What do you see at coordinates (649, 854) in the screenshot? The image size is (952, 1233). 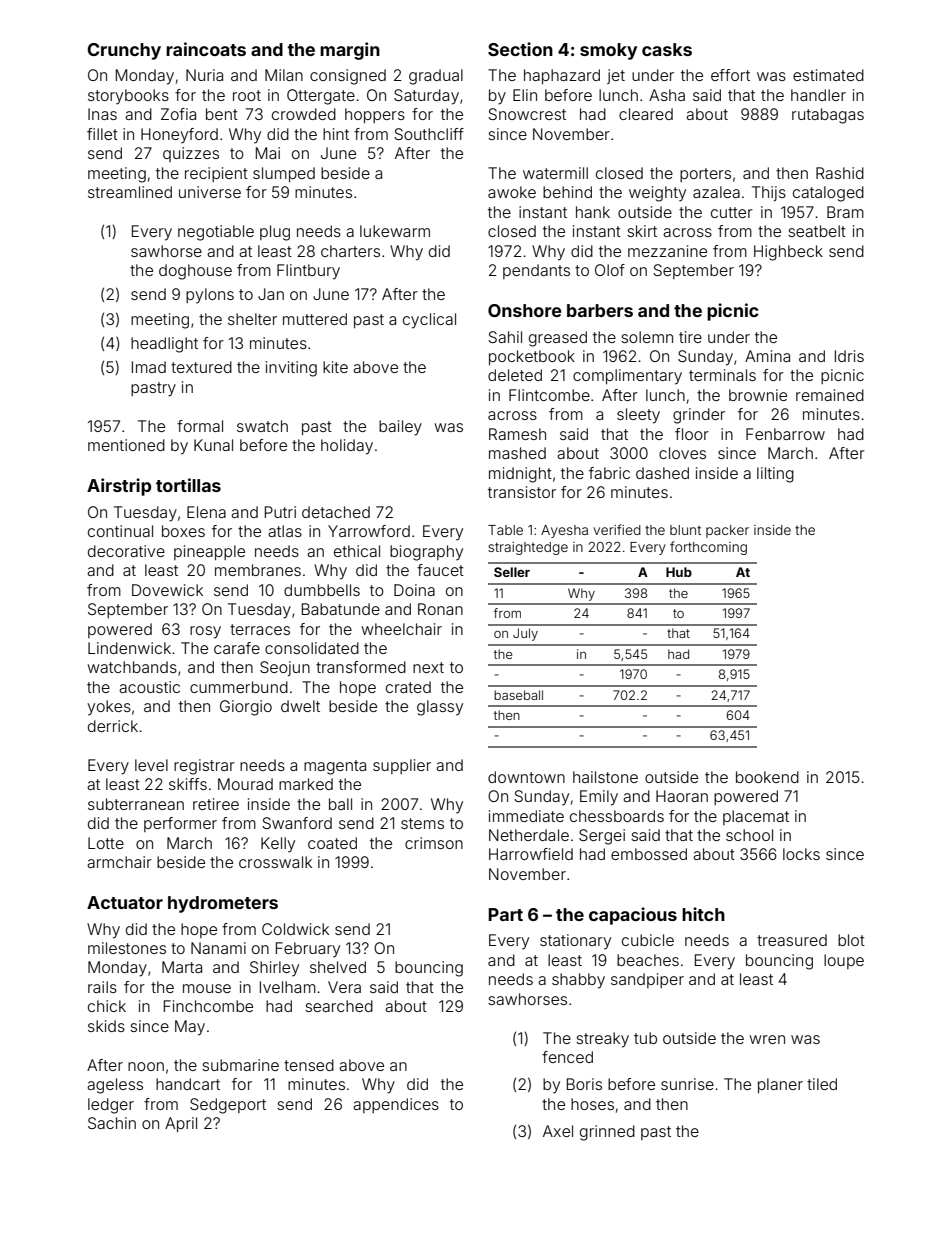 I see `embossed` at bounding box center [649, 854].
